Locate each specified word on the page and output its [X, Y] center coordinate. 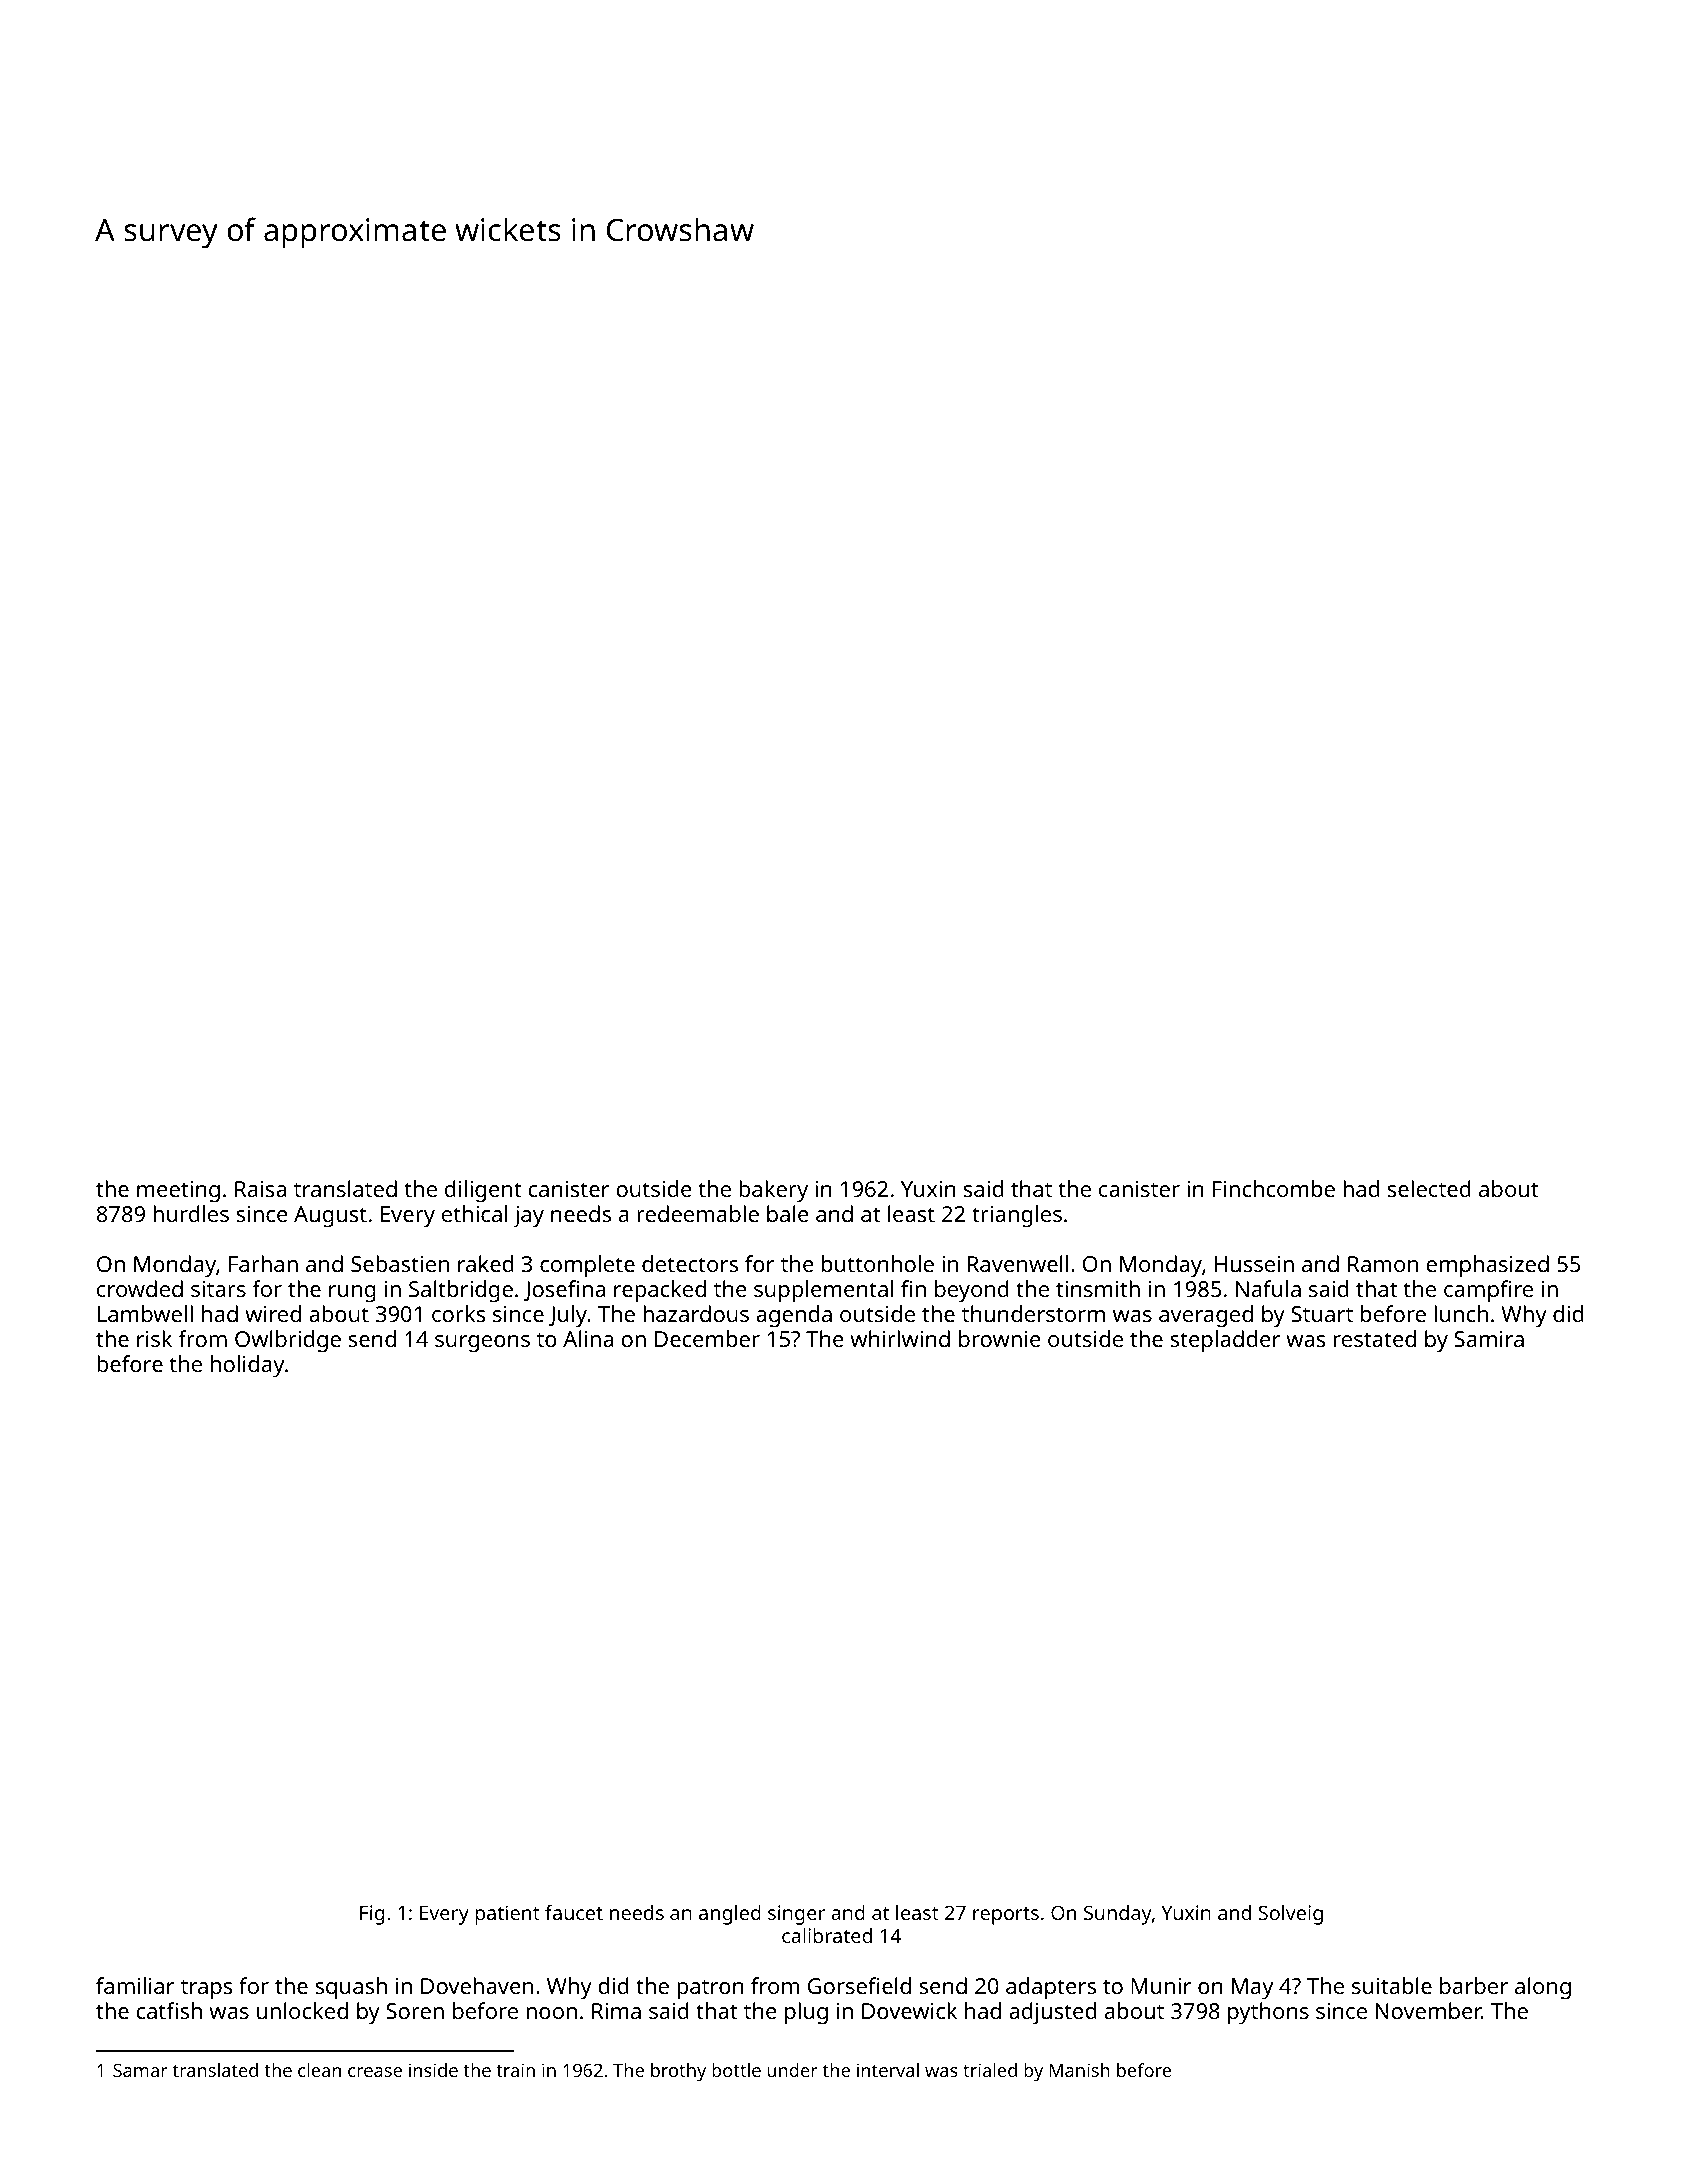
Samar [140, 2070]
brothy [678, 2072]
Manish [1080, 2070]
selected [1429, 1188]
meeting [178, 1192]
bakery [773, 1191]
